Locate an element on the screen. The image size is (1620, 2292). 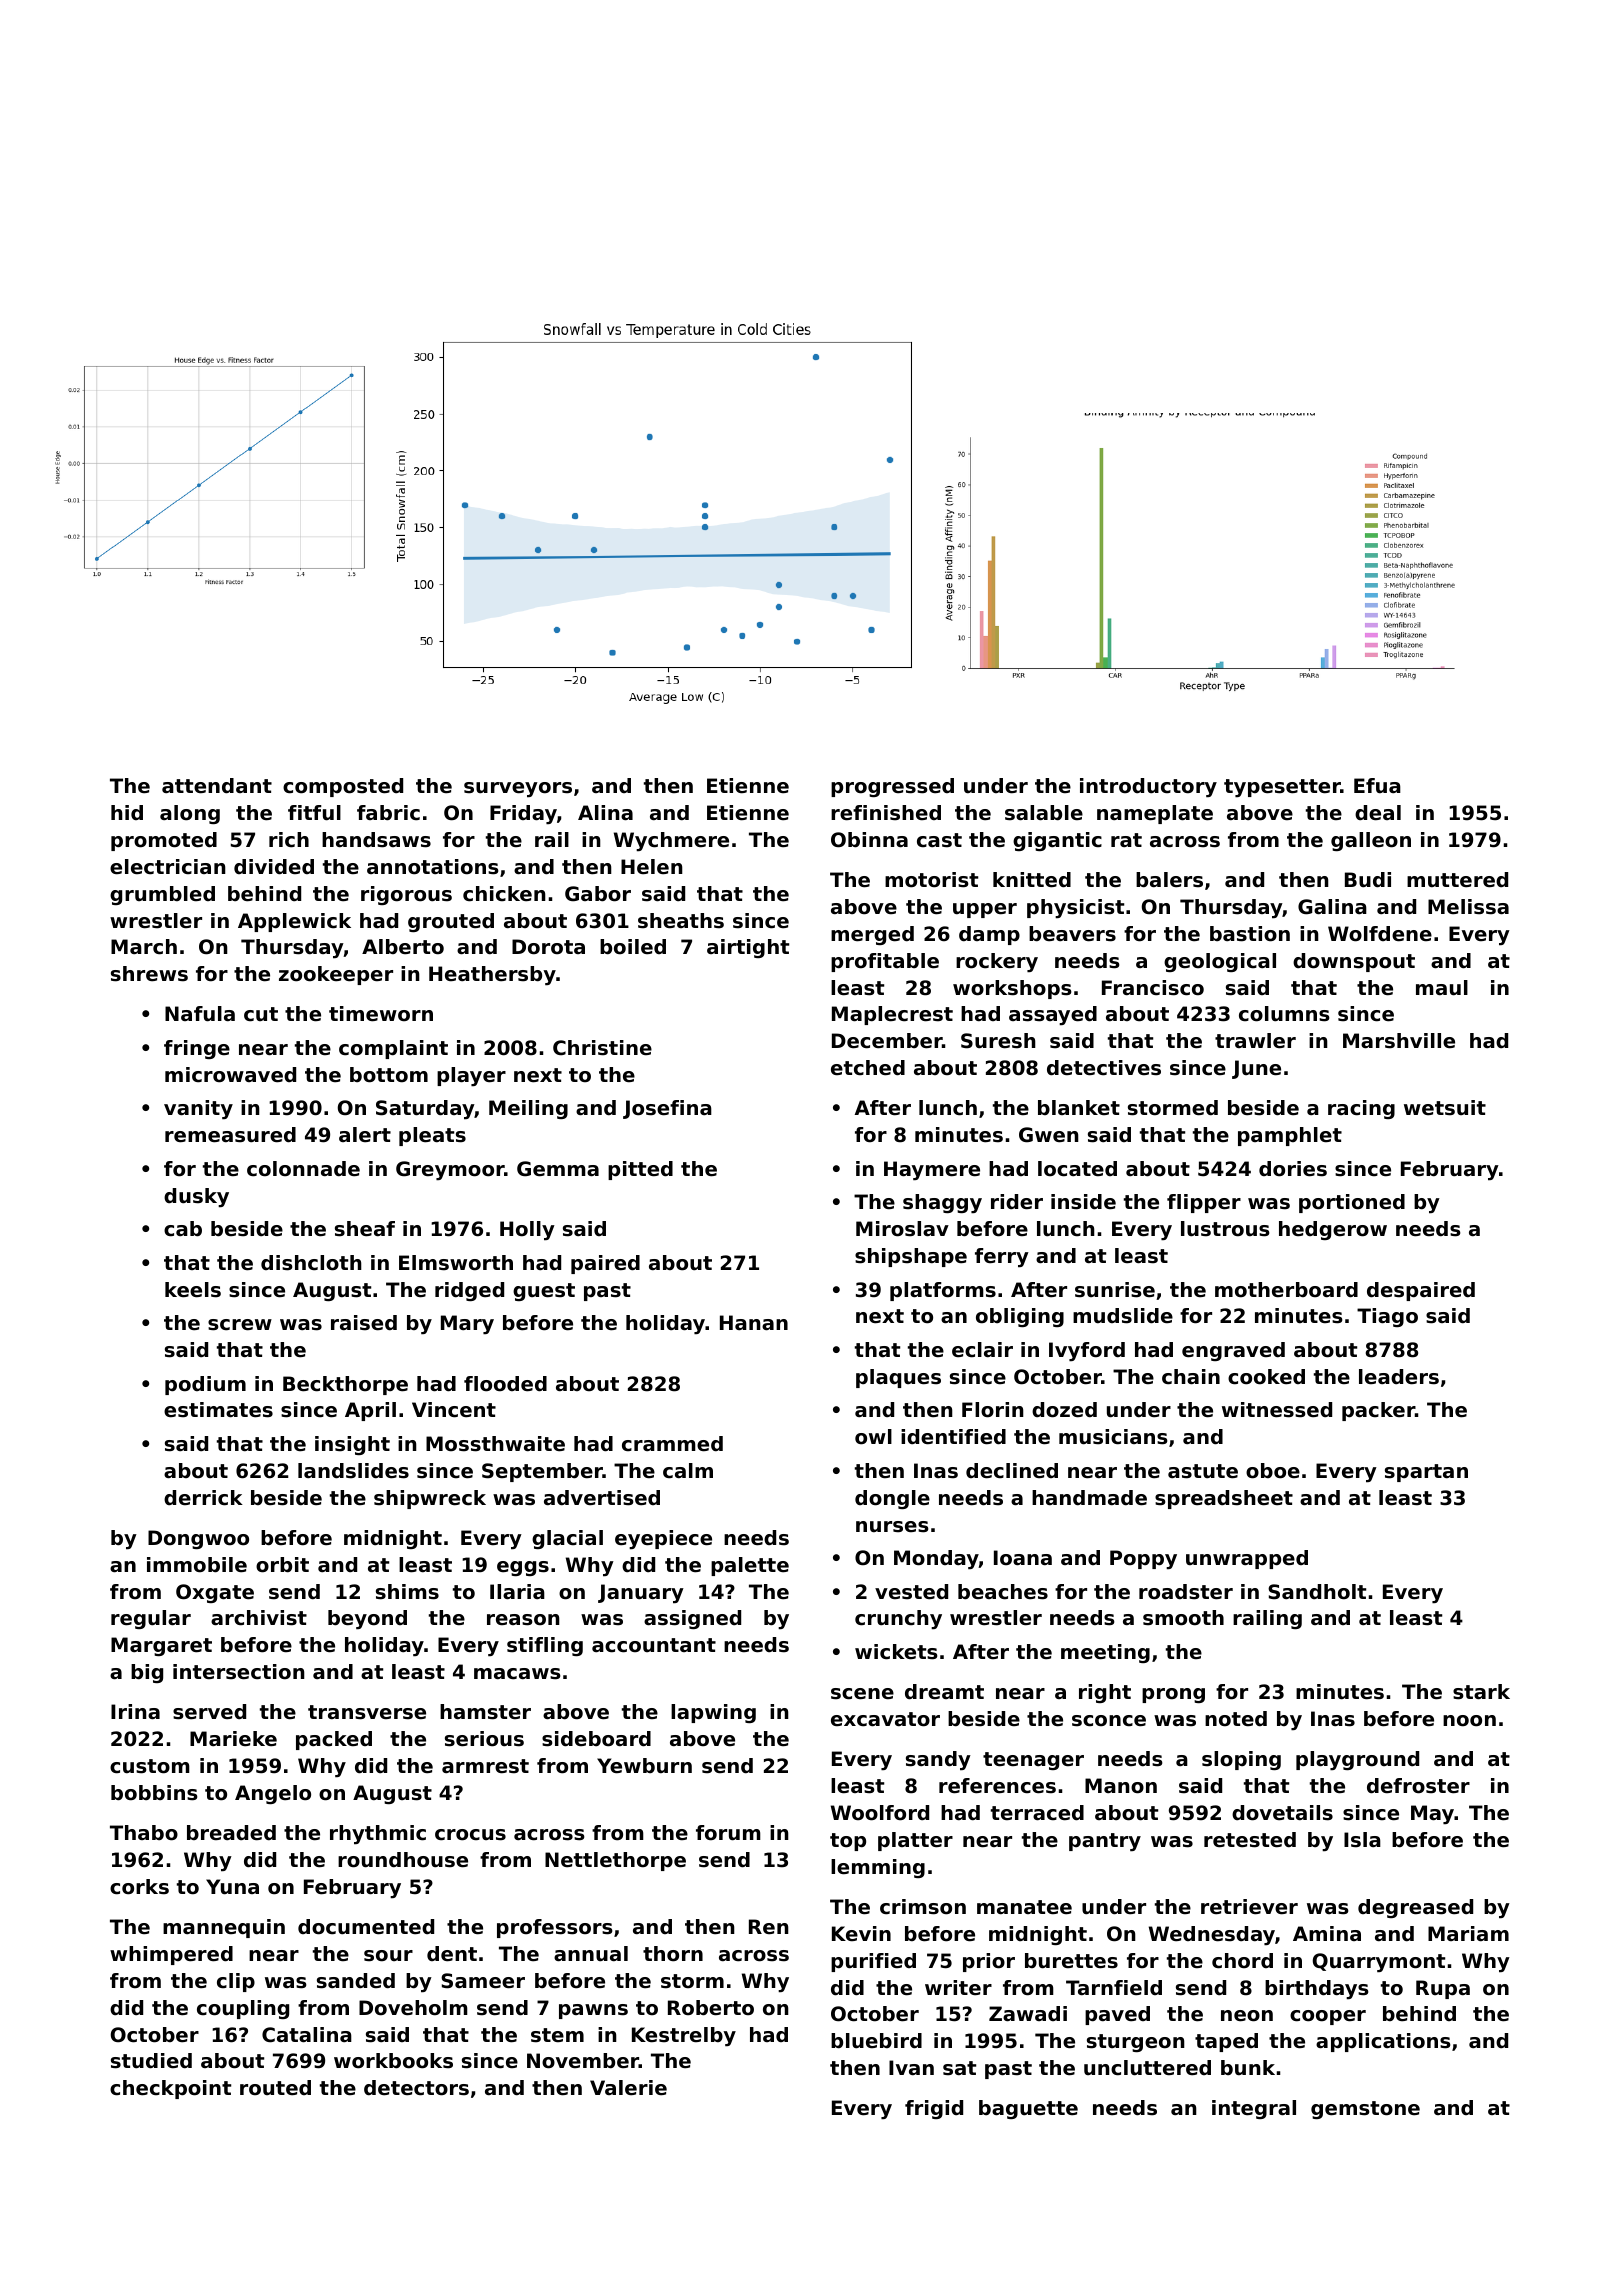
frigid is located at coordinates (934, 2109).
